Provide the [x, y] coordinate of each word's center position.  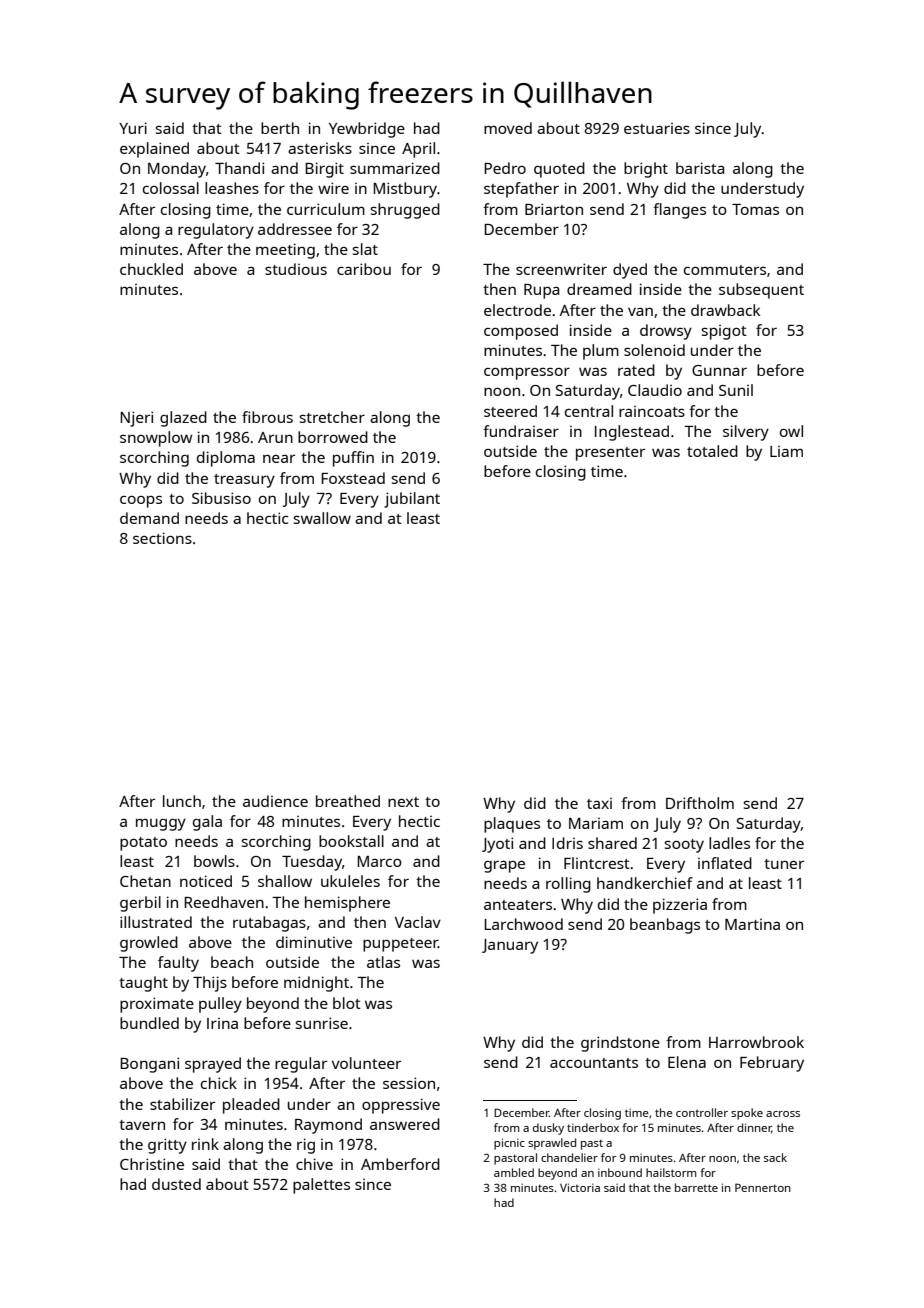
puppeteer [400, 945]
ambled [514, 1172]
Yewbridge [367, 130]
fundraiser [521, 431]
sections [162, 538]
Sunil [736, 390]
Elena [687, 1062]
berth [280, 128]
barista [700, 168]
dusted [176, 1184]
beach [232, 962]
